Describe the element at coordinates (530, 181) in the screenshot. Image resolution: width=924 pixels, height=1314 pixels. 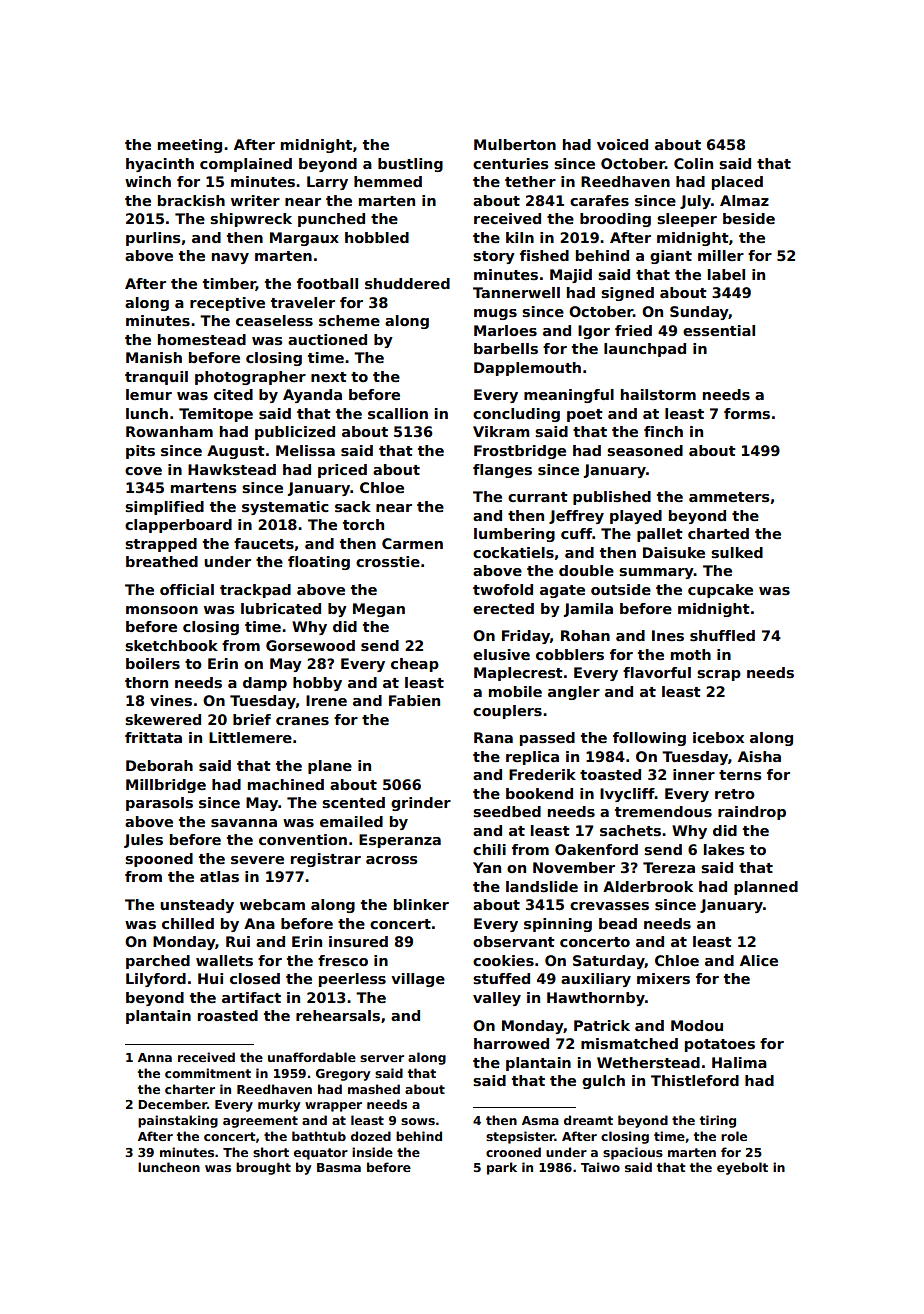
I see `tether` at that location.
